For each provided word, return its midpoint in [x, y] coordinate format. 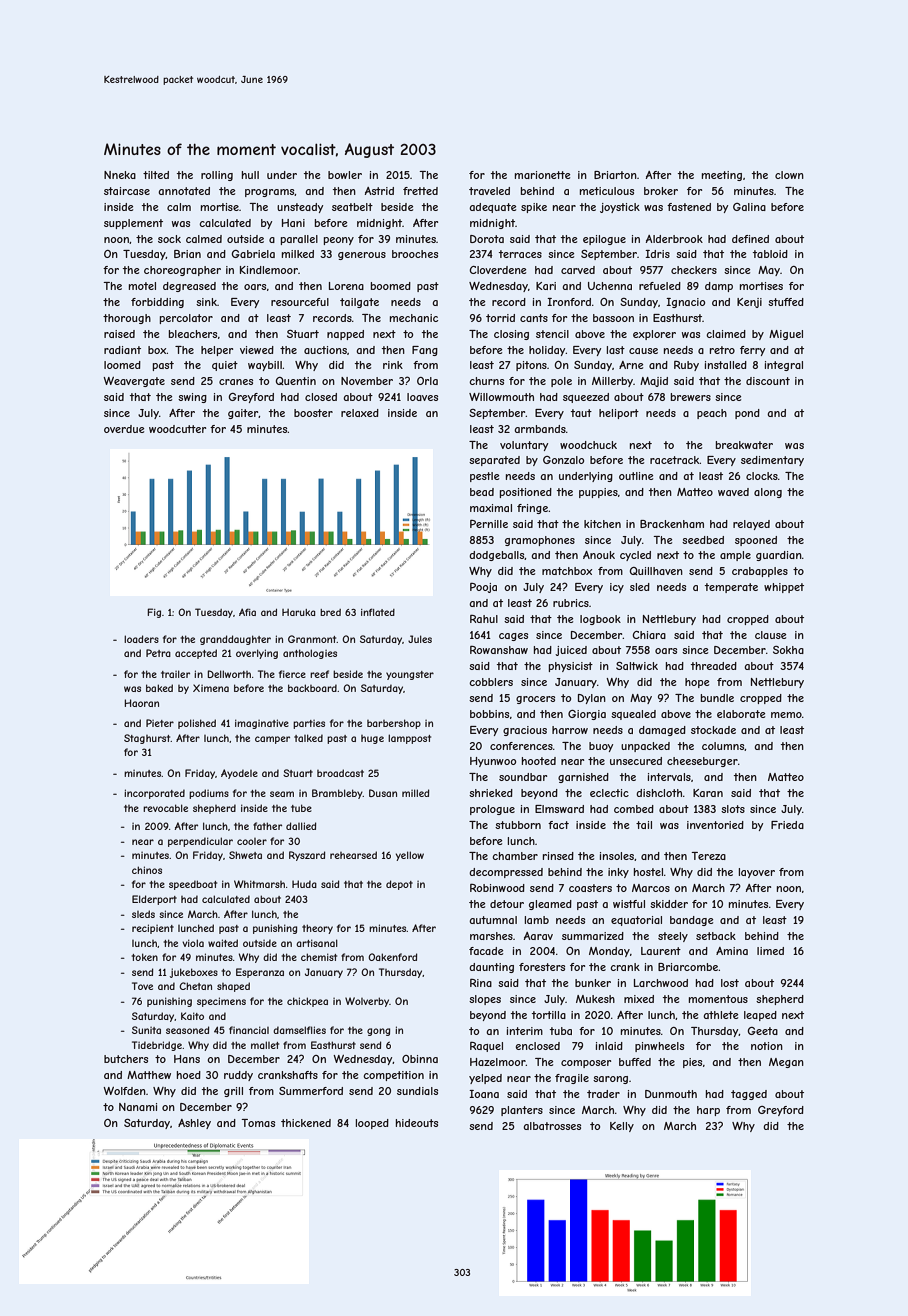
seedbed [703, 540]
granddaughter [235, 640]
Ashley [194, 1124]
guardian [779, 556]
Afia [247, 612]
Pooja [483, 588]
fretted [420, 191]
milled [416, 793]
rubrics [571, 603]
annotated [184, 191]
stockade [713, 730]
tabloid [770, 254]
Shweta [245, 855]
